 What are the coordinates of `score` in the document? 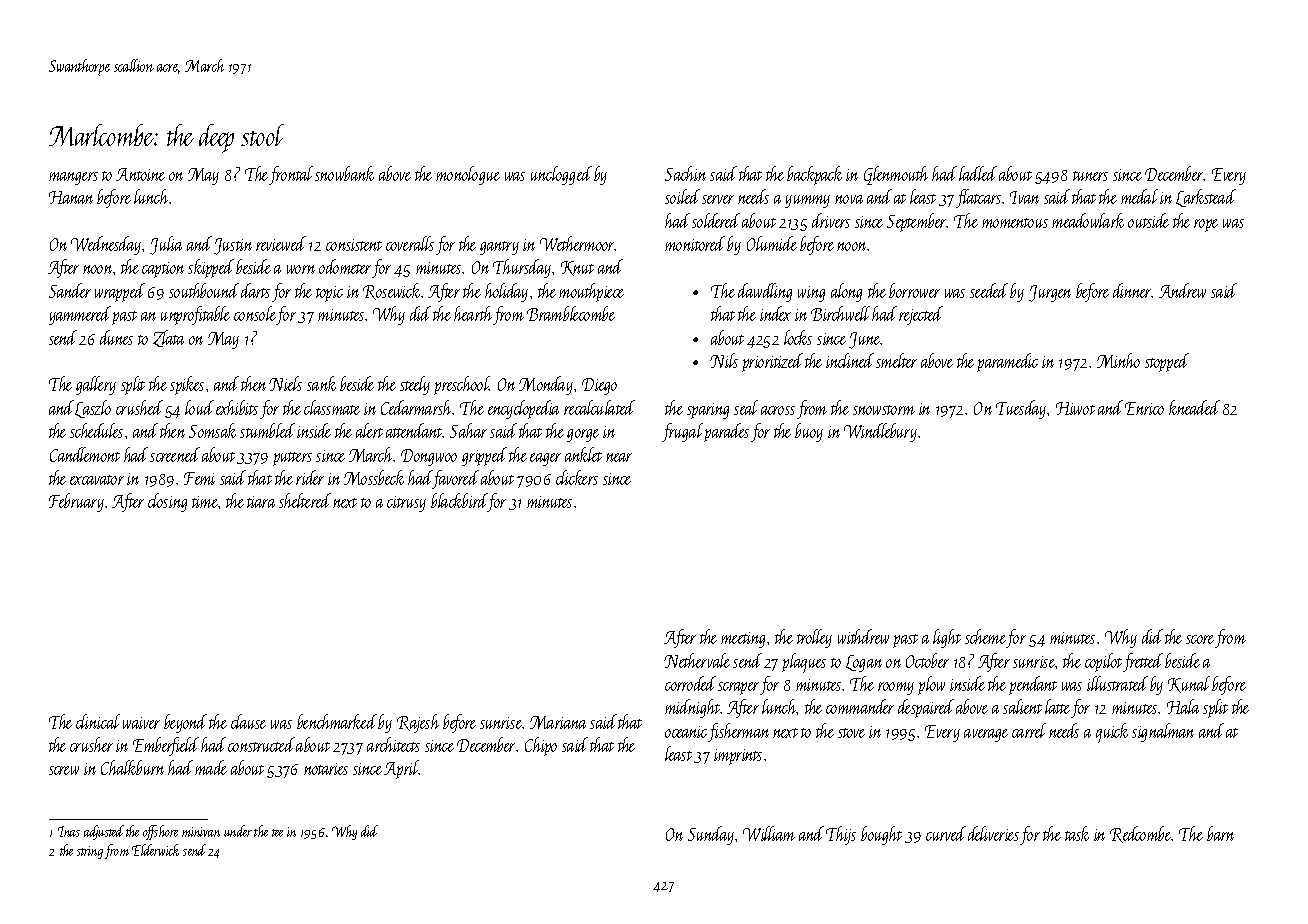 It's located at (1200, 639).
